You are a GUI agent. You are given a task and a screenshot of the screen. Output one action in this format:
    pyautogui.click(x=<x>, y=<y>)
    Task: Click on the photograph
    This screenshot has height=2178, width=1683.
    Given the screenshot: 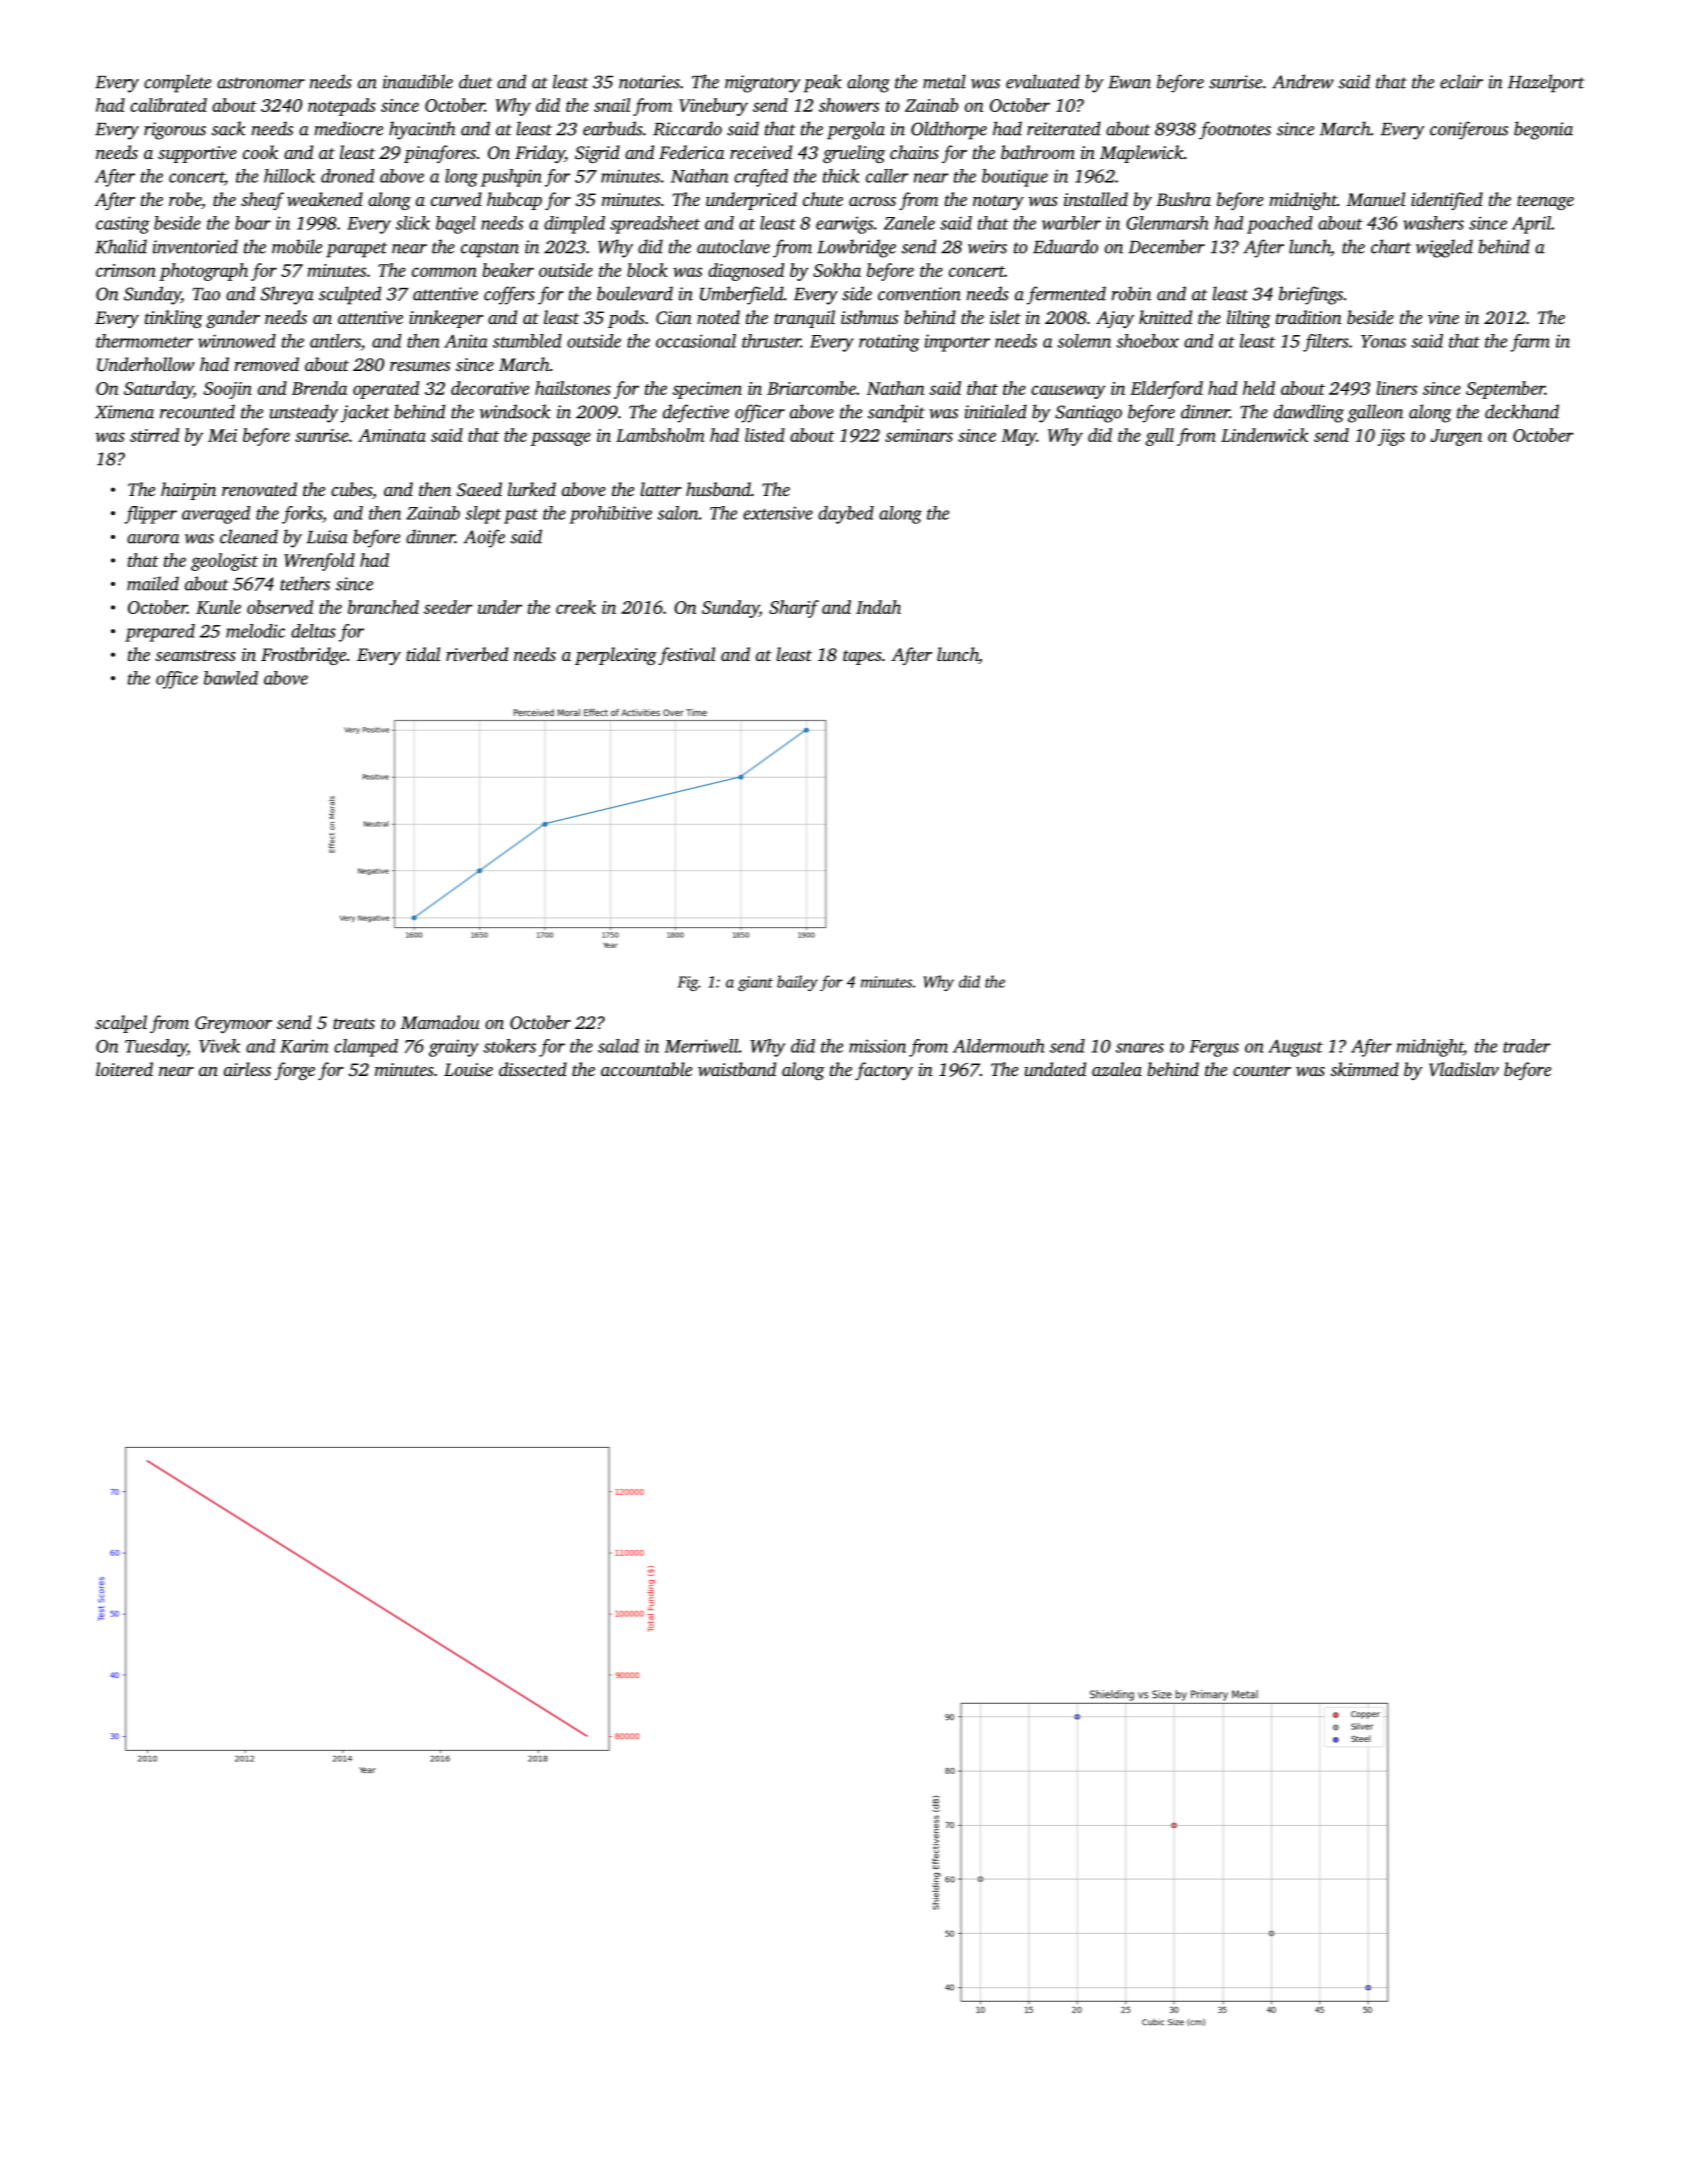 What is the action you would take?
    pyautogui.click(x=203, y=272)
